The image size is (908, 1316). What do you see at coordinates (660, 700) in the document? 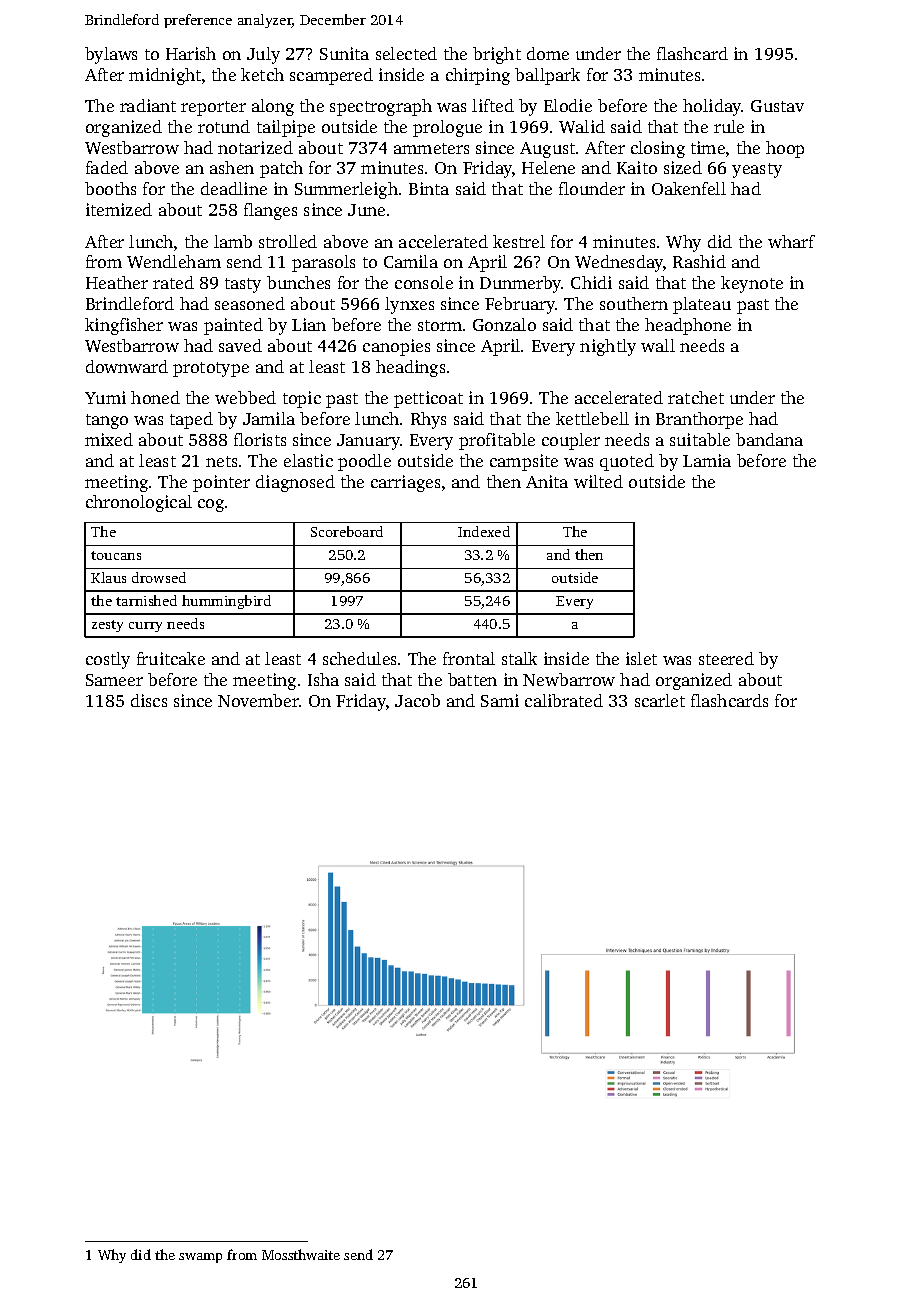
I see `scarlet` at bounding box center [660, 700].
